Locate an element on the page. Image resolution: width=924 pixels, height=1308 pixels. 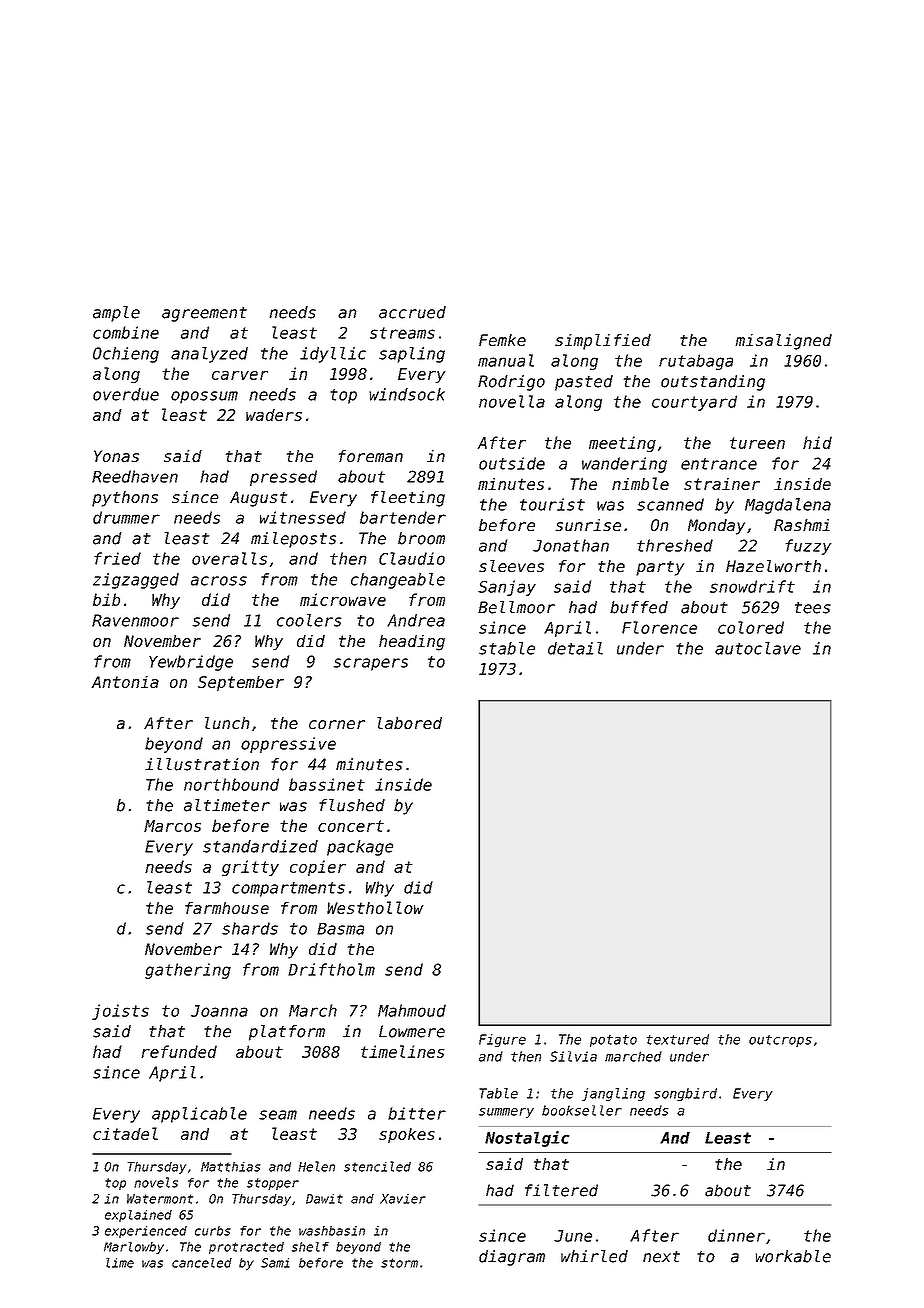
windsock is located at coordinates (407, 394).
